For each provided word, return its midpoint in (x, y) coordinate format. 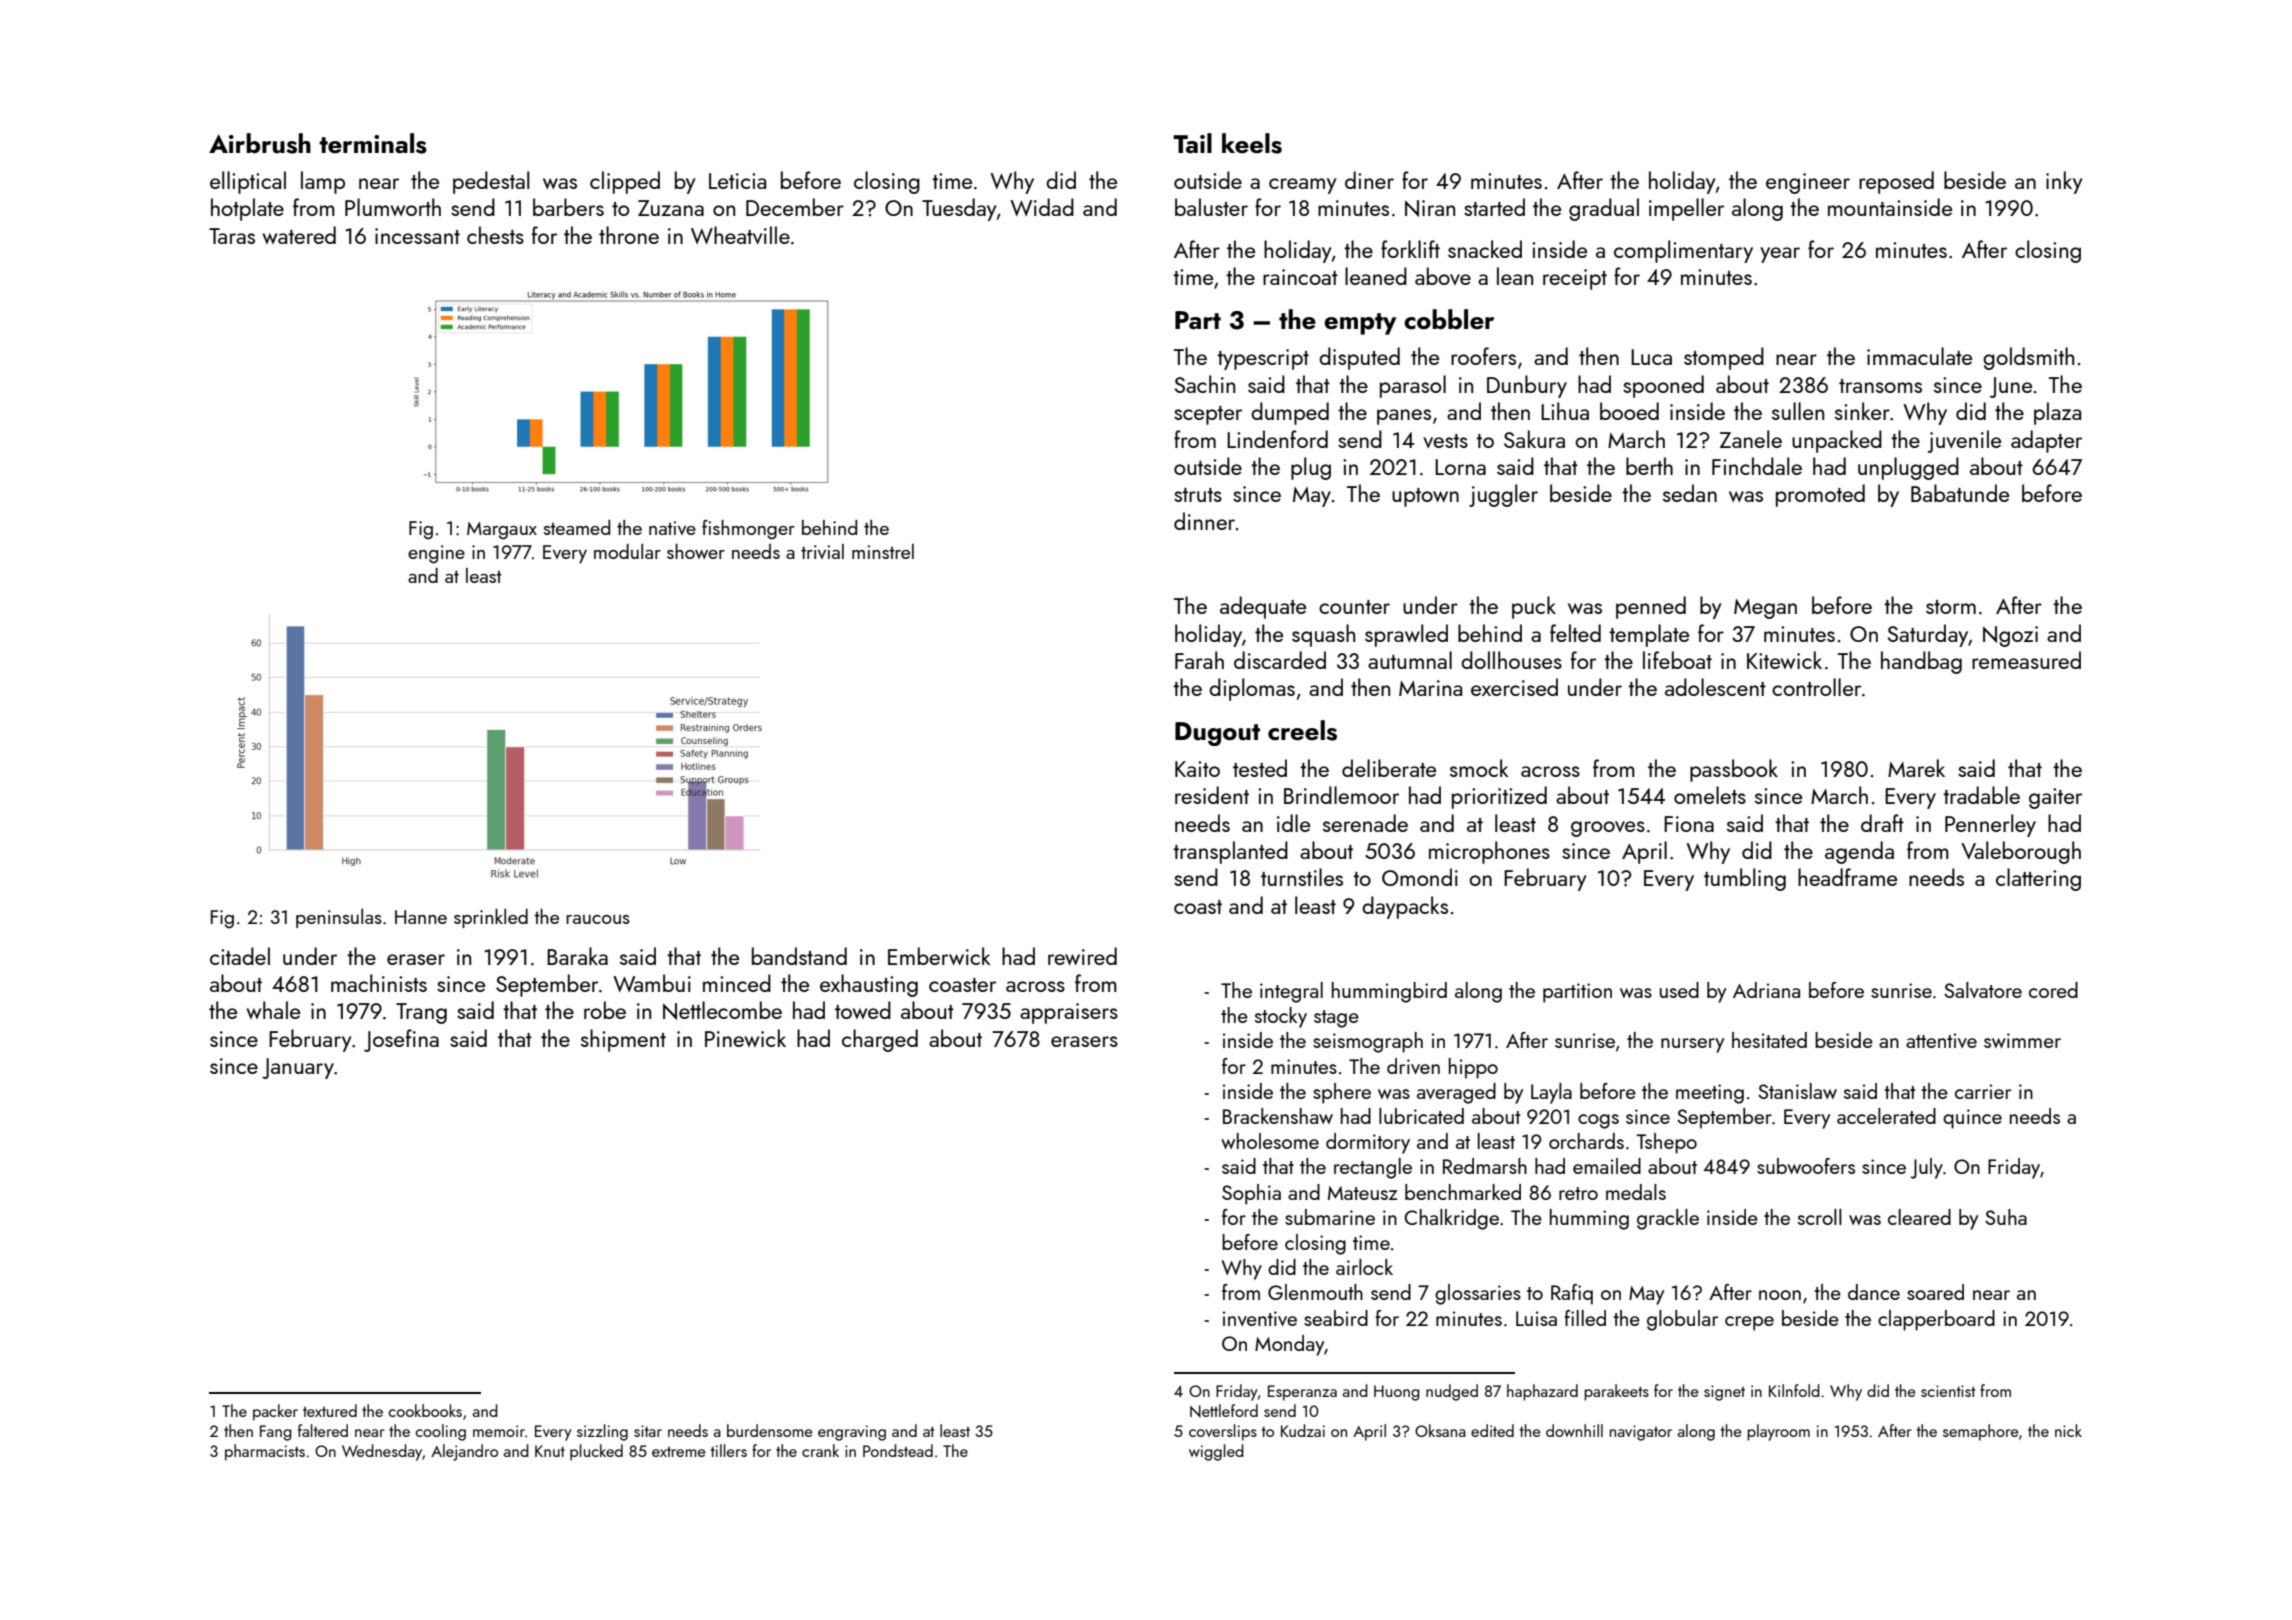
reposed (1896, 182)
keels (1252, 143)
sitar (648, 1431)
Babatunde (1960, 493)
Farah (1199, 660)
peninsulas (339, 918)
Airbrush (260, 143)
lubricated (1421, 1116)
